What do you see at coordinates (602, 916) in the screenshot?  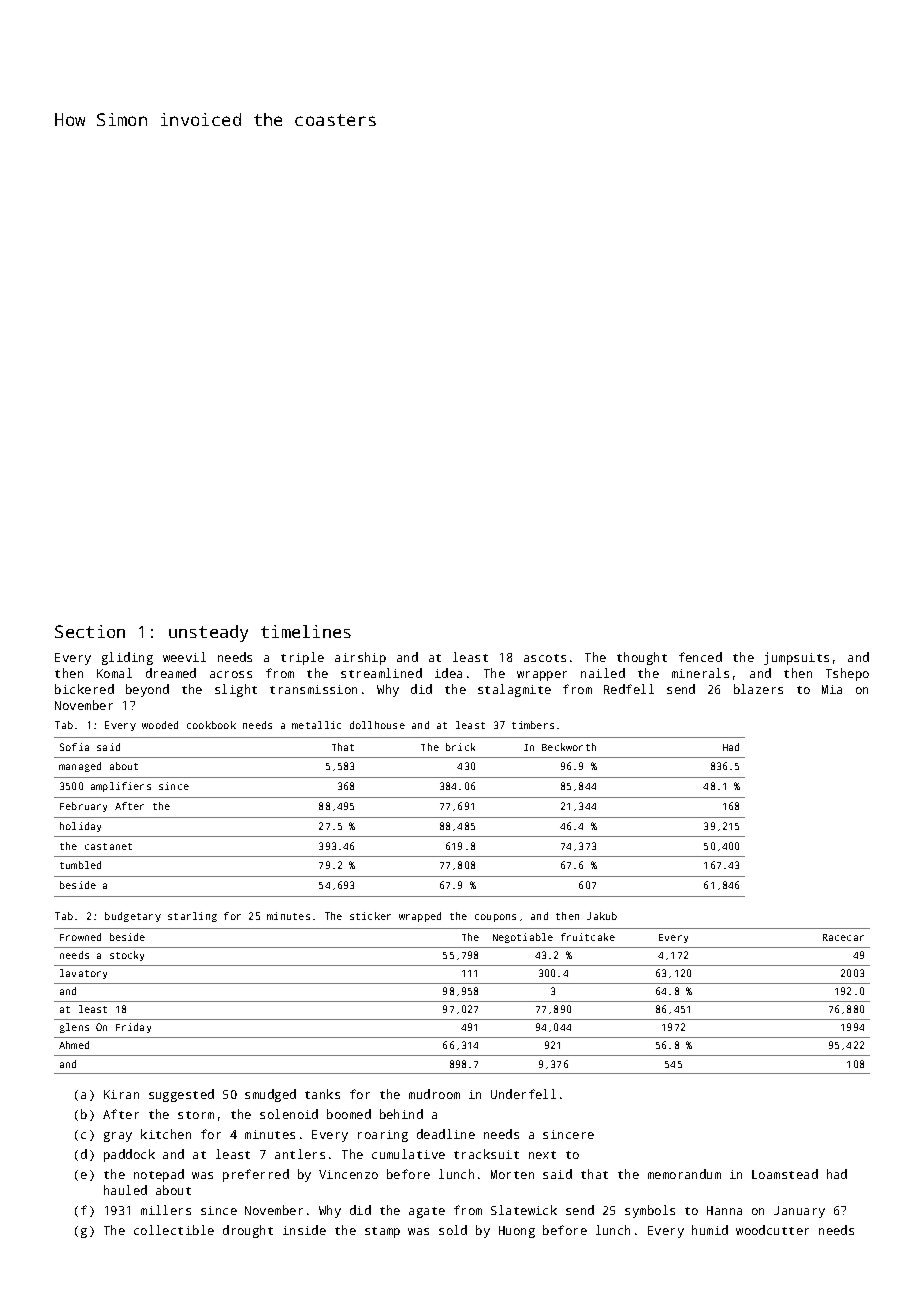 I see `Jakub` at bounding box center [602, 916].
